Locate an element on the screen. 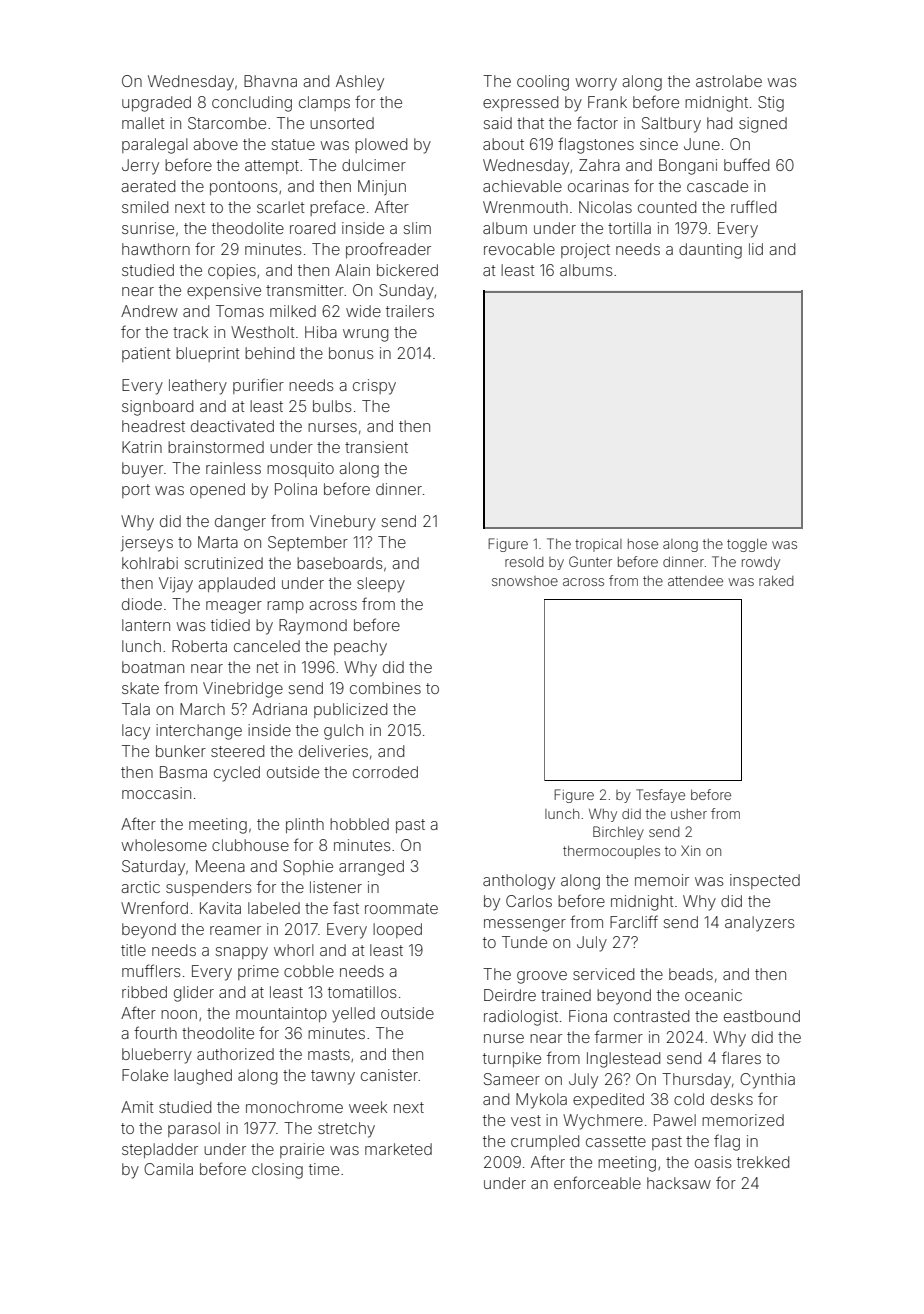  mountaintop is located at coordinates (281, 1014).
